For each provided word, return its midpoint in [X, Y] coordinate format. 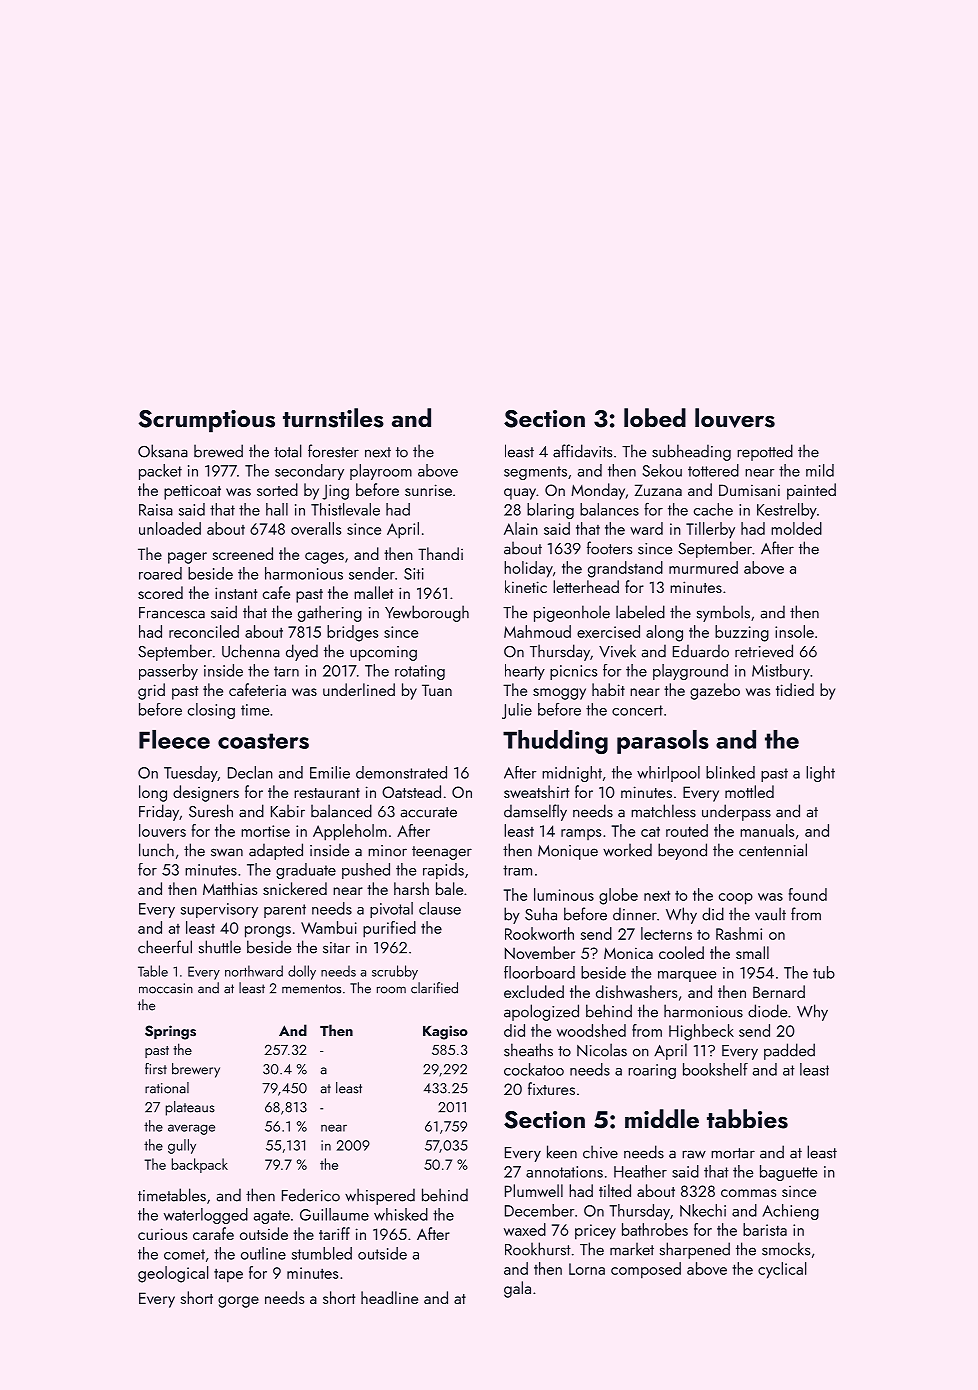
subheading [691, 452]
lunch [156, 850]
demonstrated [401, 772]
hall [277, 509]
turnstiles [333, 418]
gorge [238, 1302]
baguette [788, 1173]
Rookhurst [538, 1249]
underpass [736, 812]
